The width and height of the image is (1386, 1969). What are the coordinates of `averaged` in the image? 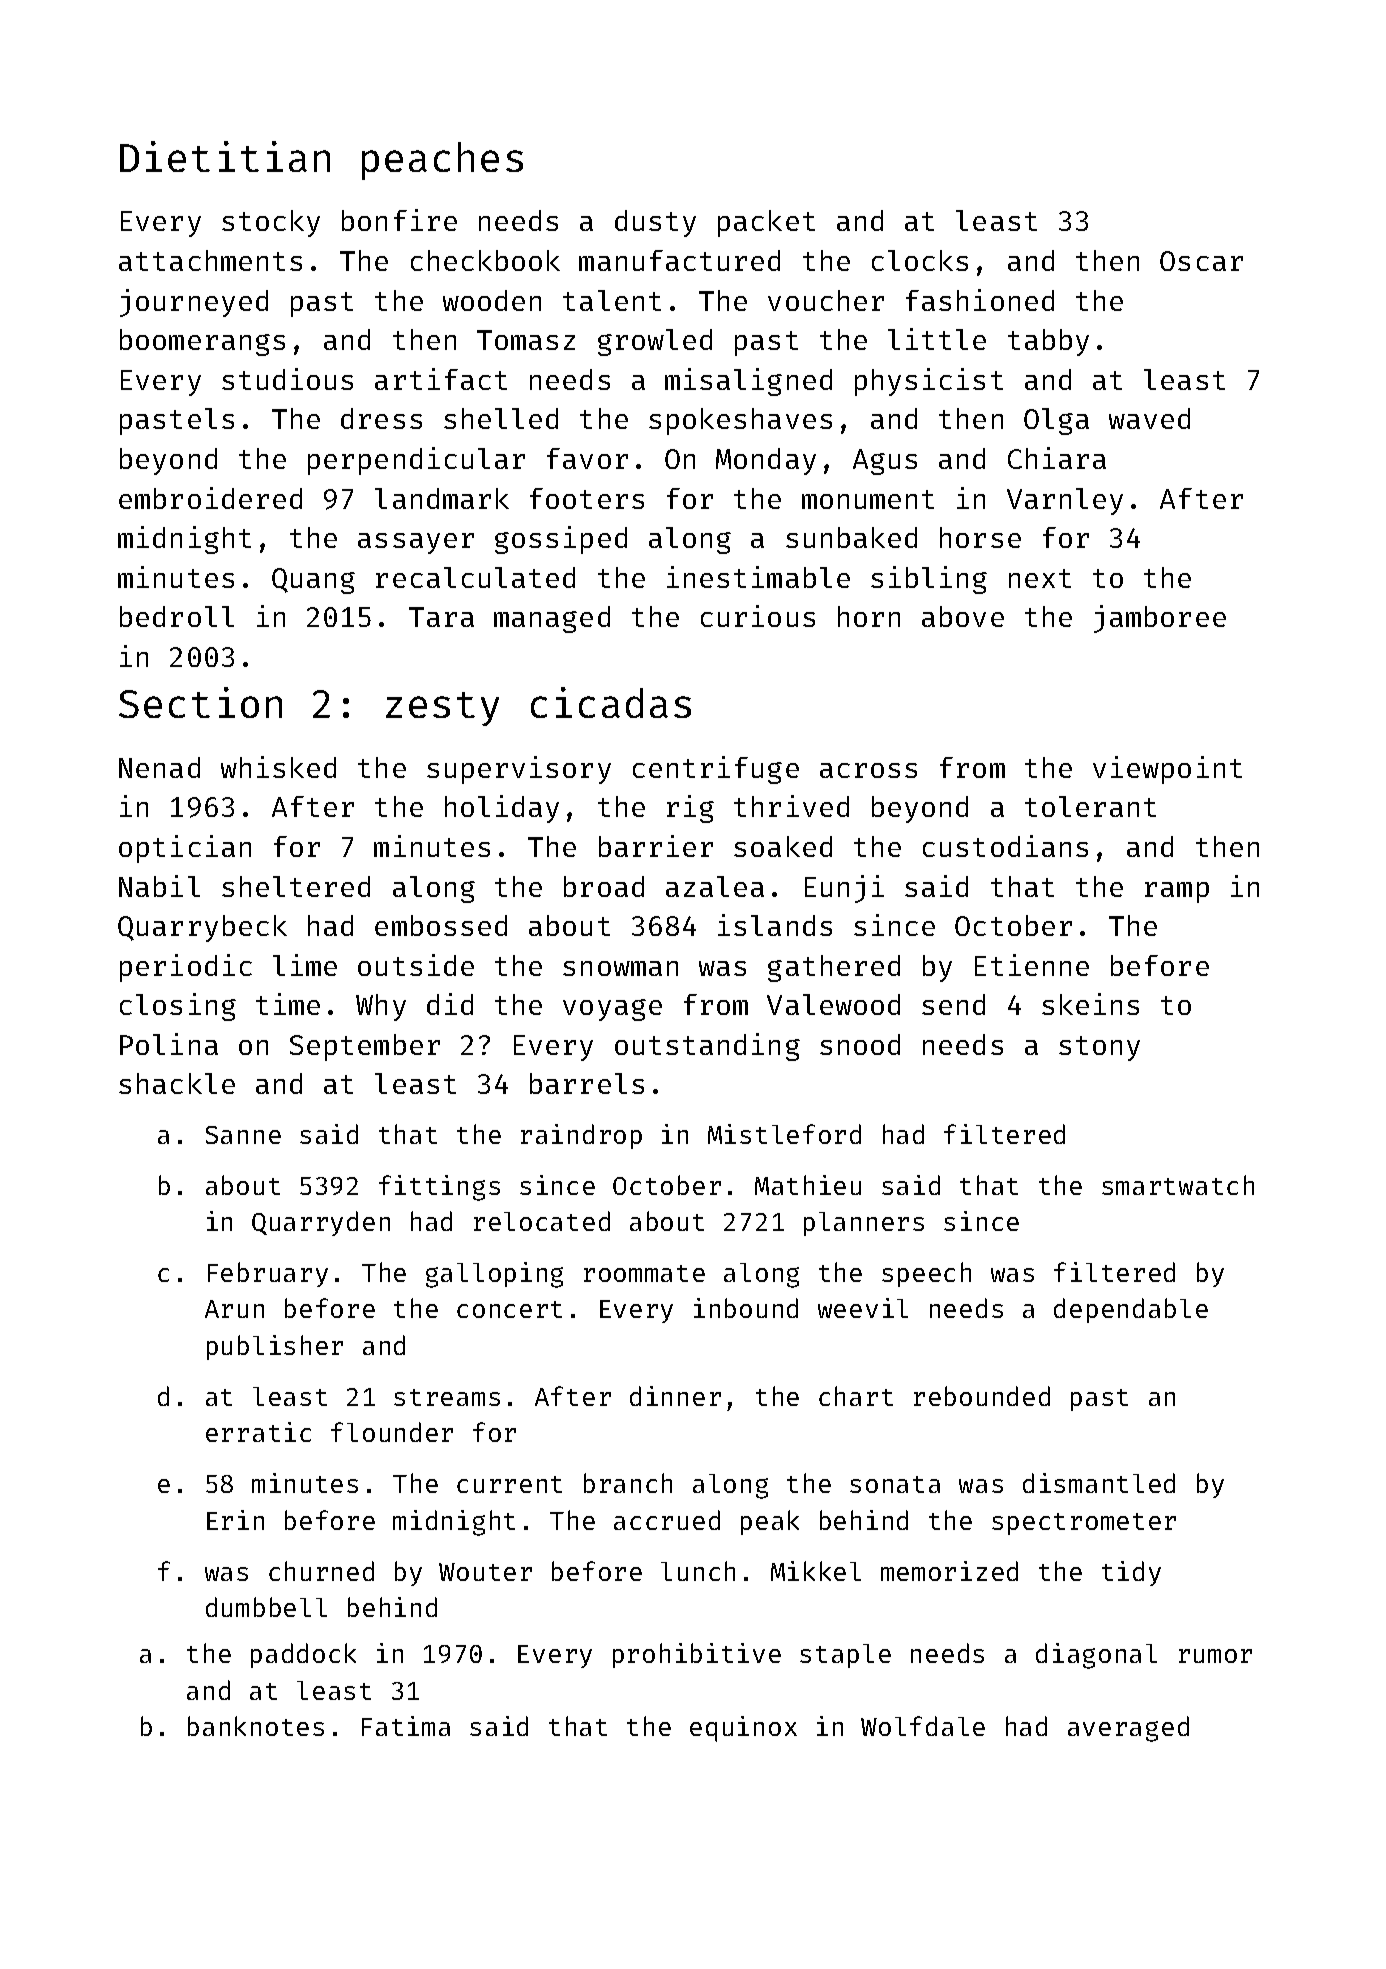 It's located at (1128, 1729).
